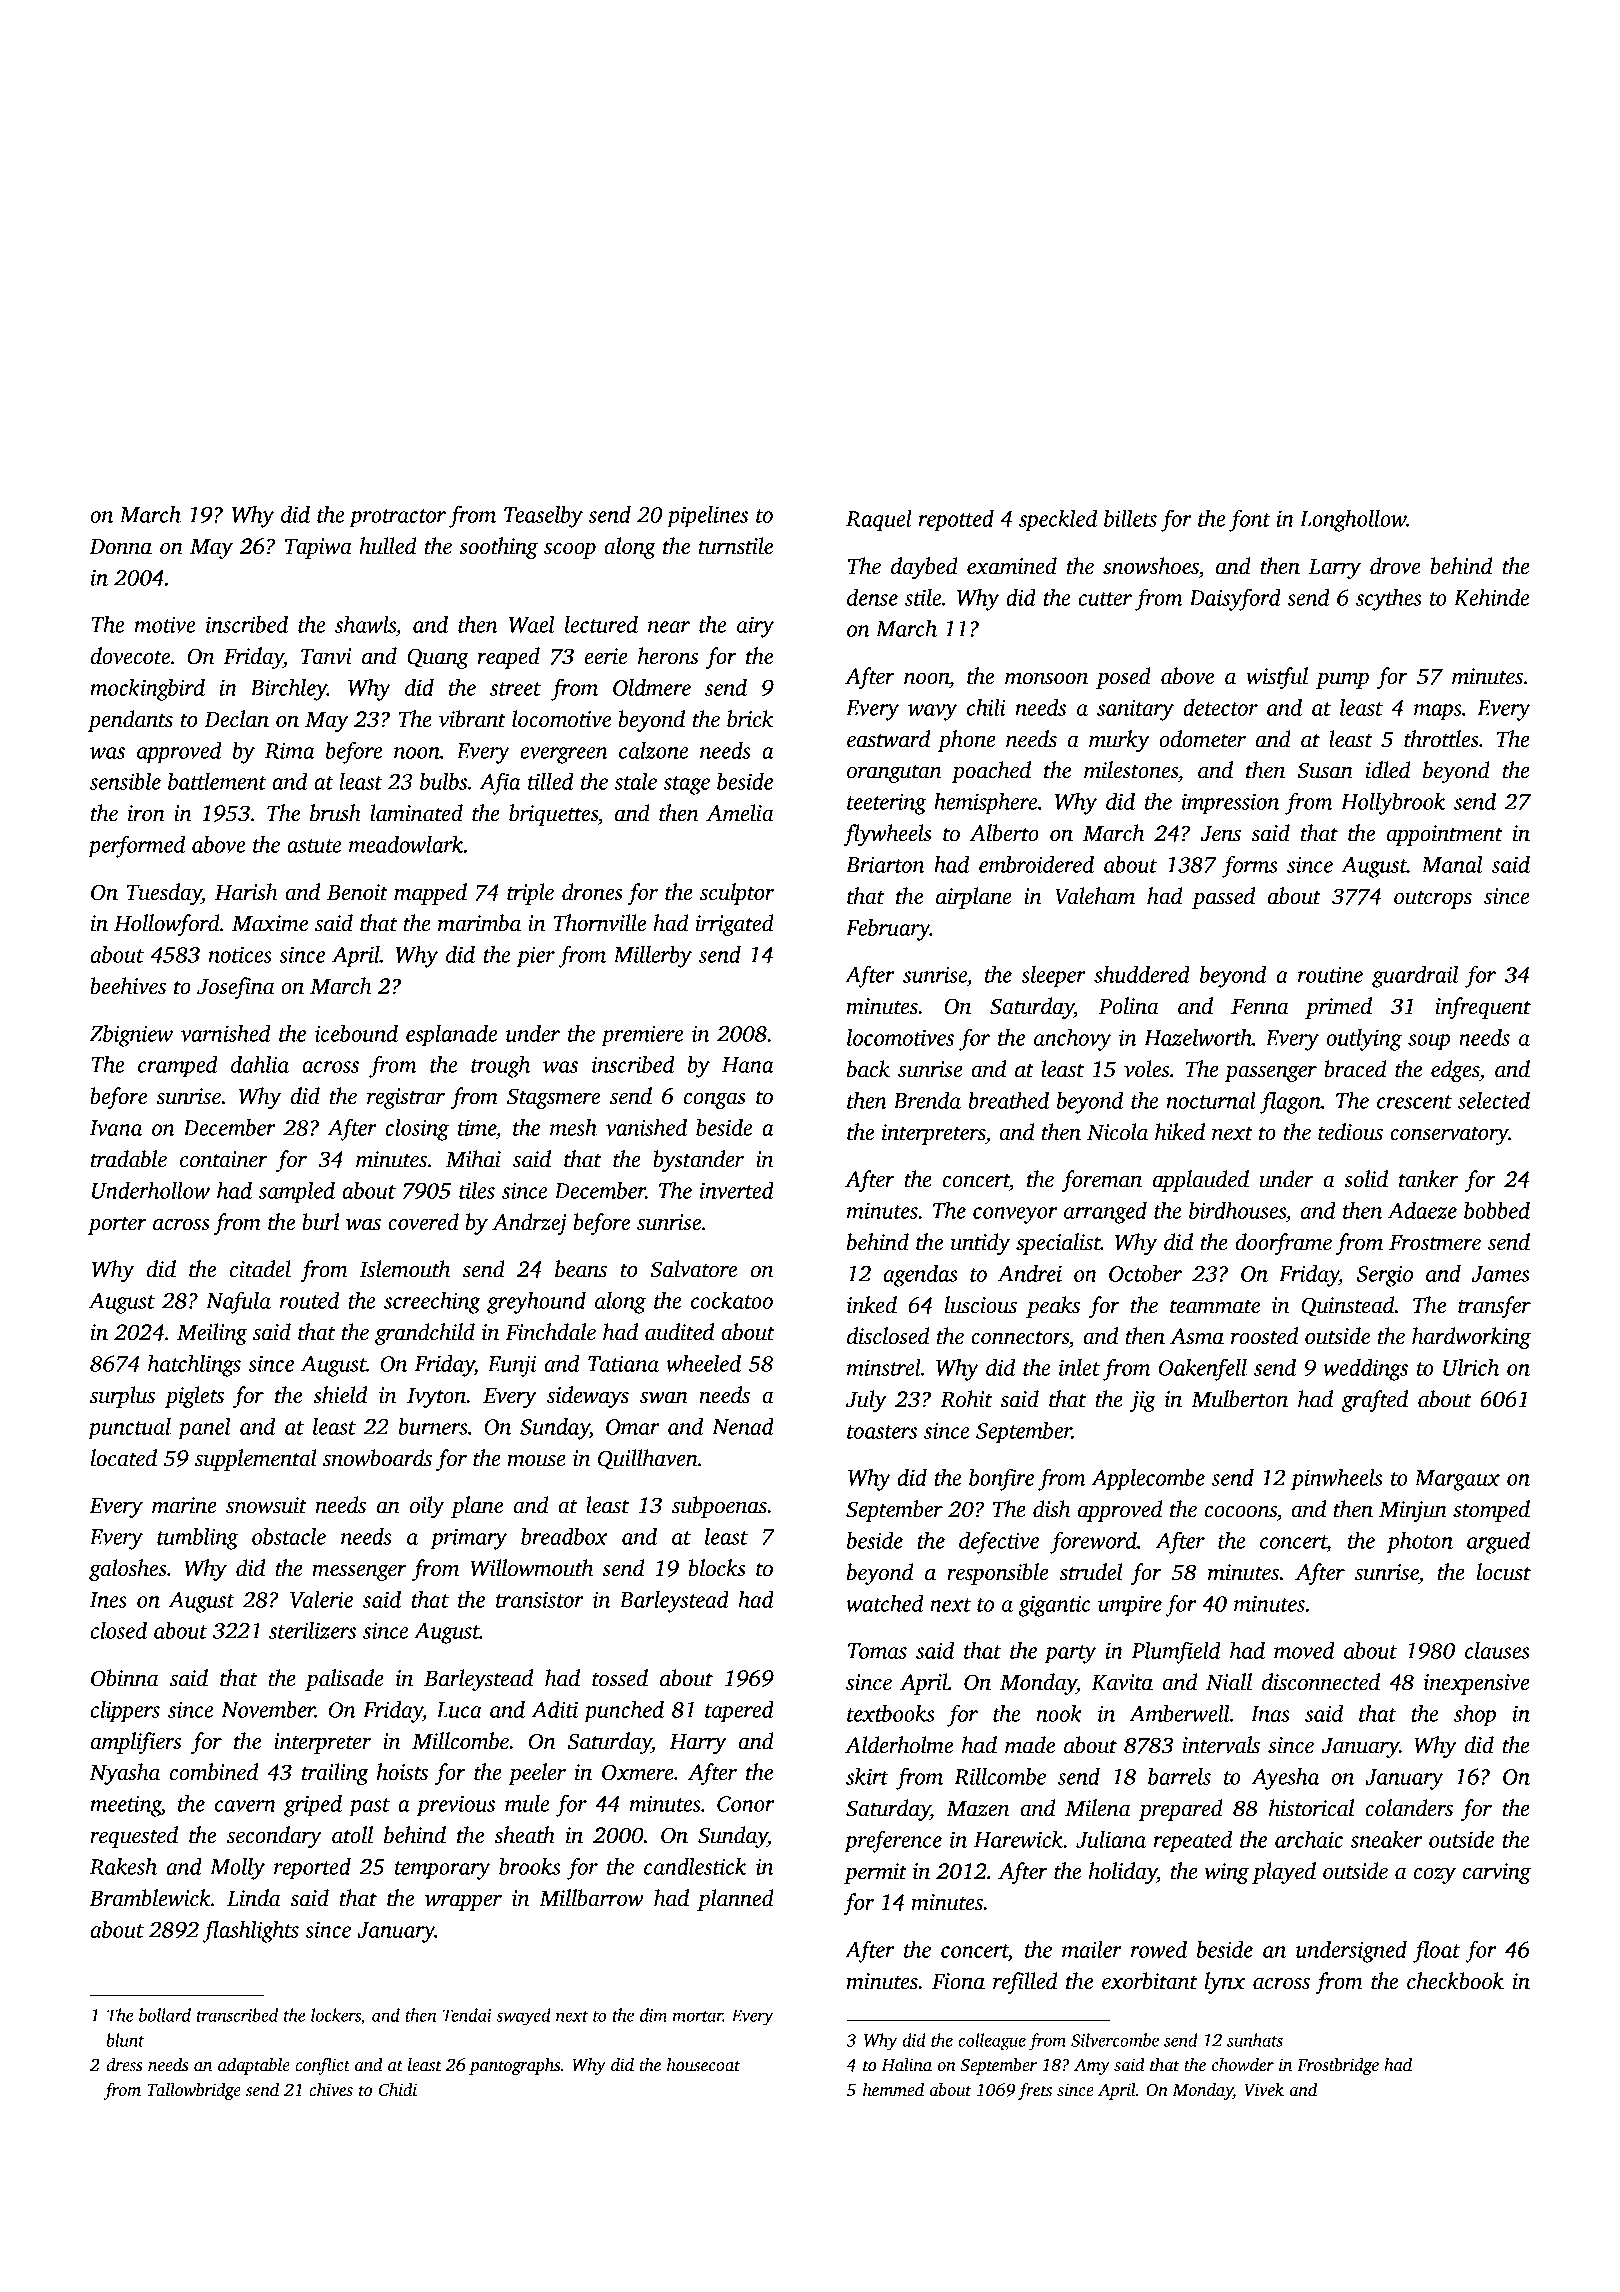 The width and height of the screenshot is (1620, 2292). What do you see at coordinates (128, 1570) in the screenshot?
I see `galoshes` at bounding box center [128, 1570].
